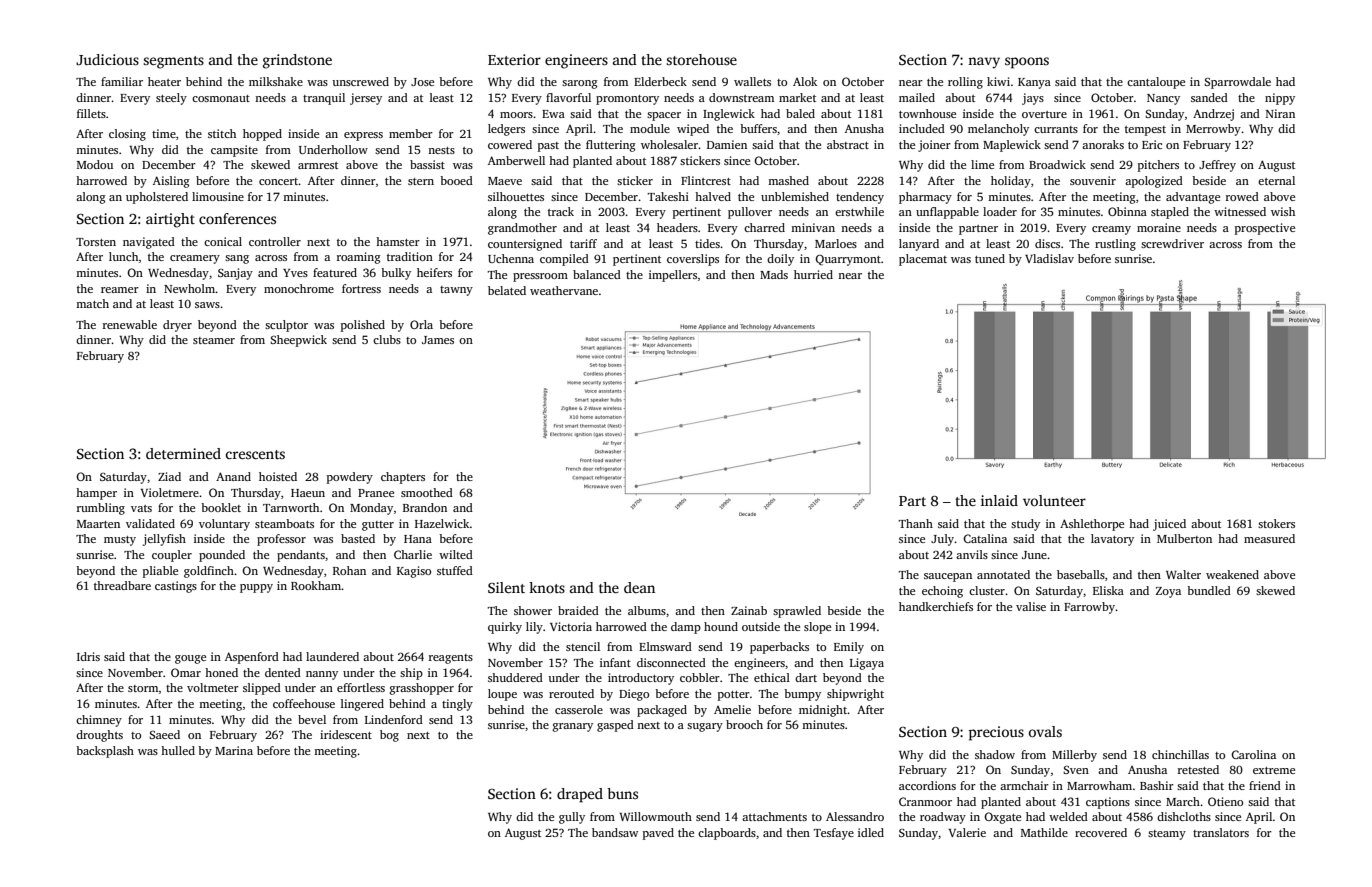 This document has width=1372, height=887. What do you see at coordinates (1172, 243) in the document?
I see `screwdriver` at bounding box center [1172, 243].
